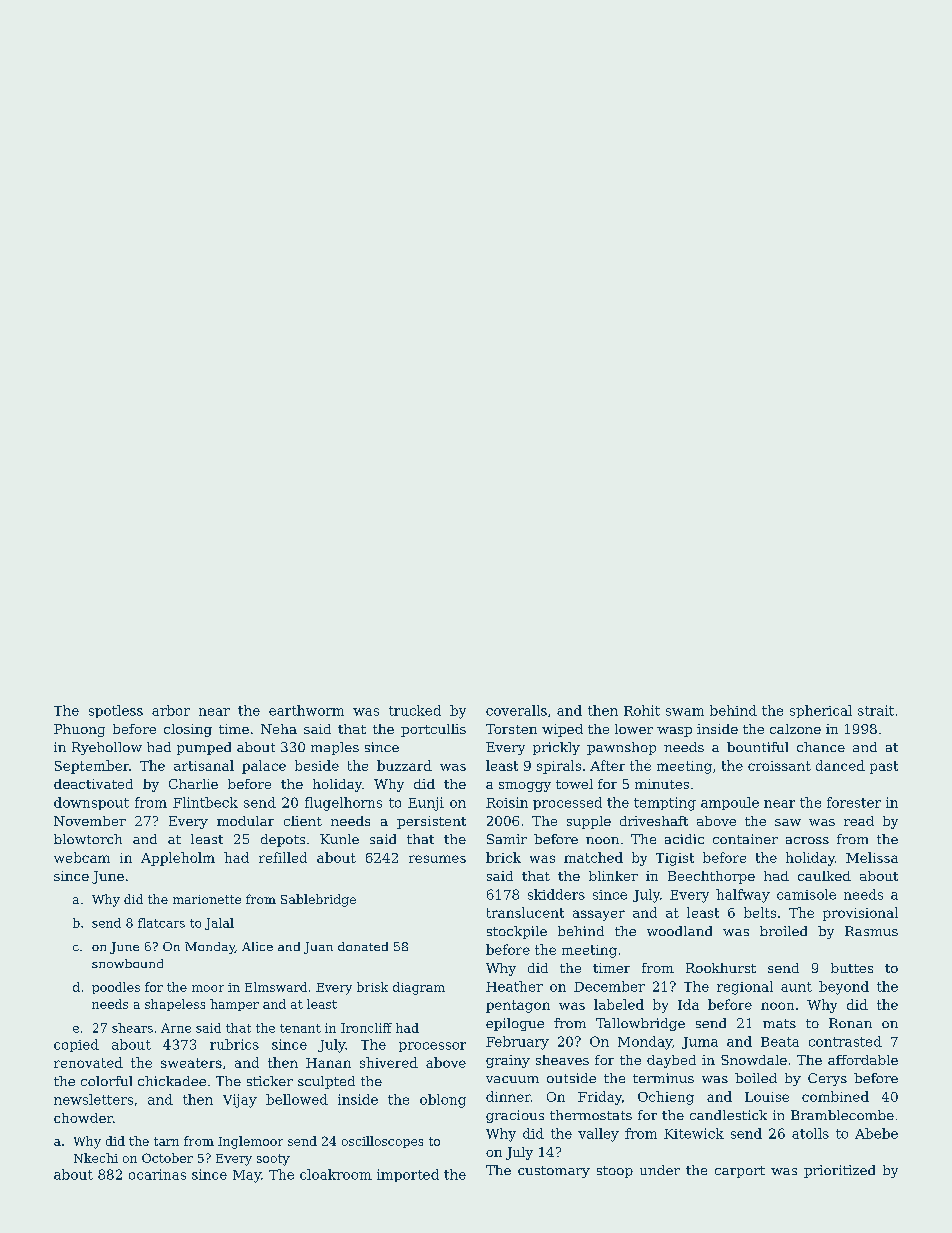  What do you see at coordinates (821, 711) in the image?
I see `spherical` at bounding box center [821, 711].
